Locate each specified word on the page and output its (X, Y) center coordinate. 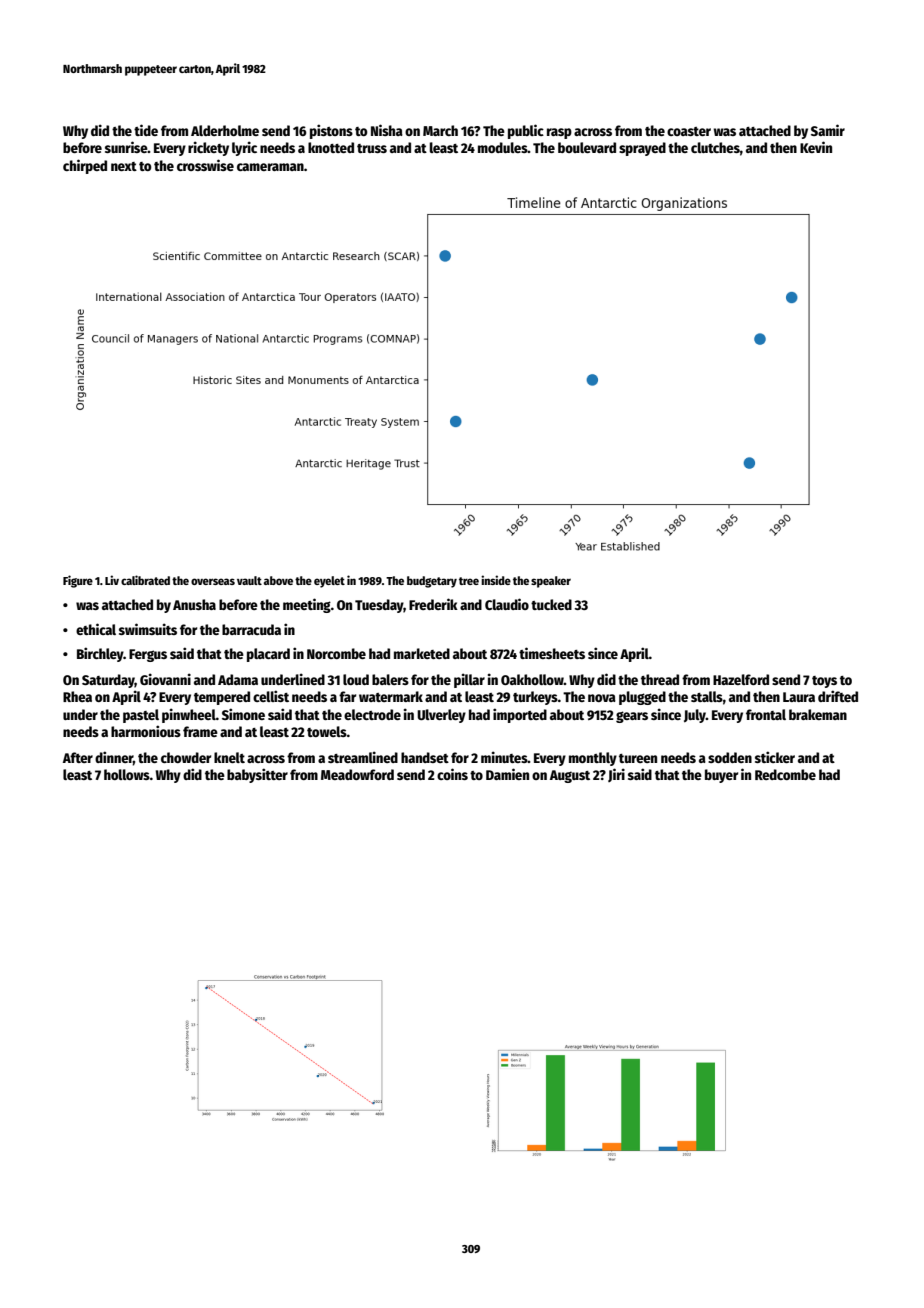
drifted (838, 696)
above (278, 580)
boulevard (587, 147)
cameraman (270, 167)
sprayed (642, 149)
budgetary (432, 582)
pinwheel (189, 715)
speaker (551, 582)
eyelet (329, 582)
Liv (112, 580)
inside (496, 580)
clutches (715, 147)
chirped (85, 166)
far (347, 696)
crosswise (205, 165)
